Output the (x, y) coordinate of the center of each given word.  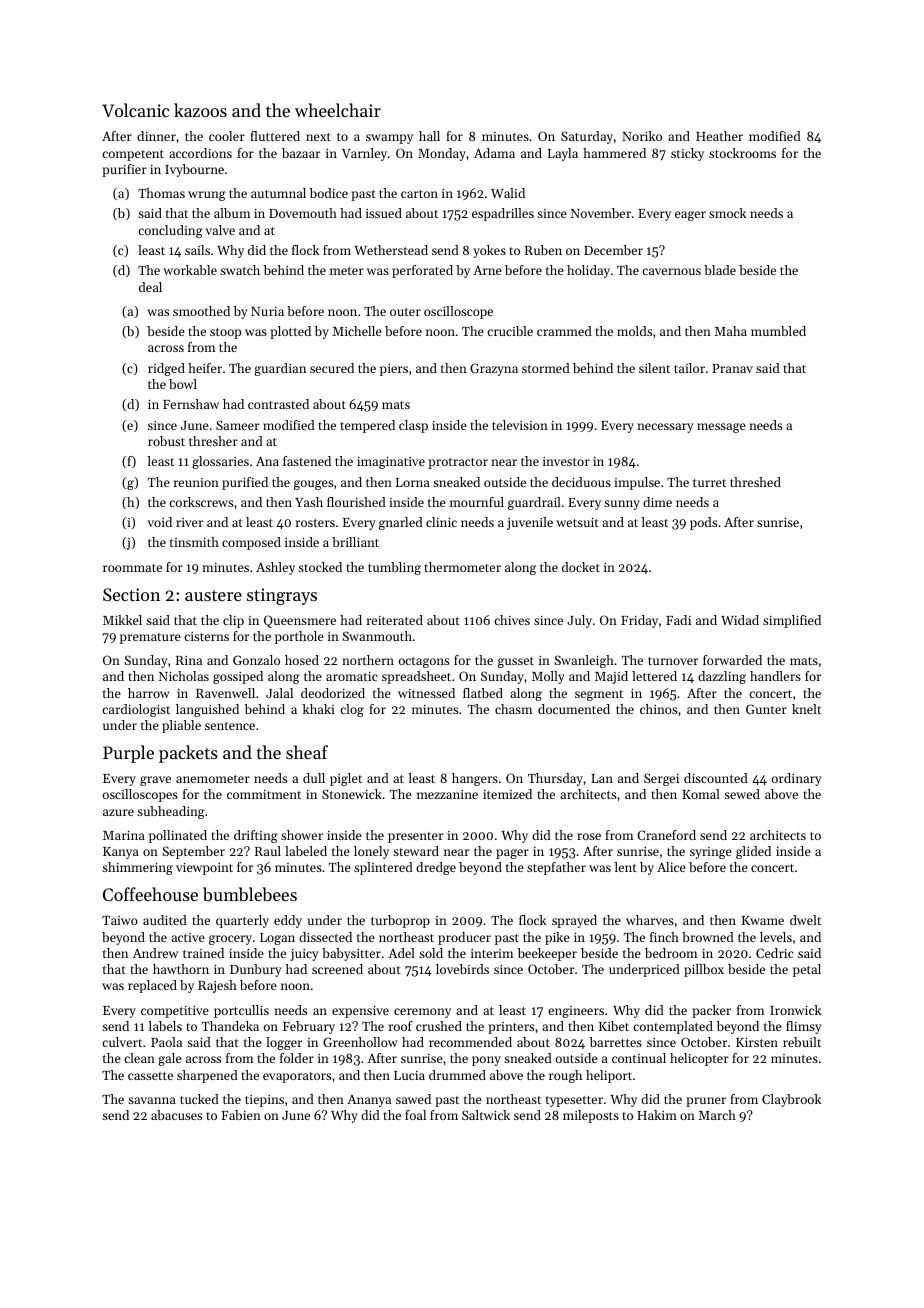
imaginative (391, 463)
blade (720, 270)
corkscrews (201, 502)
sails (197, 250)
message (721, 428)
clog (352, 710)
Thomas (161, 193)
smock (727, 213)
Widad (740, 620)
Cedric (774, 953)
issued (384, 213)
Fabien (241, 1115)
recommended (470, 1042)
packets (188, 754)
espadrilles (503, 214)
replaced (152, 986)
